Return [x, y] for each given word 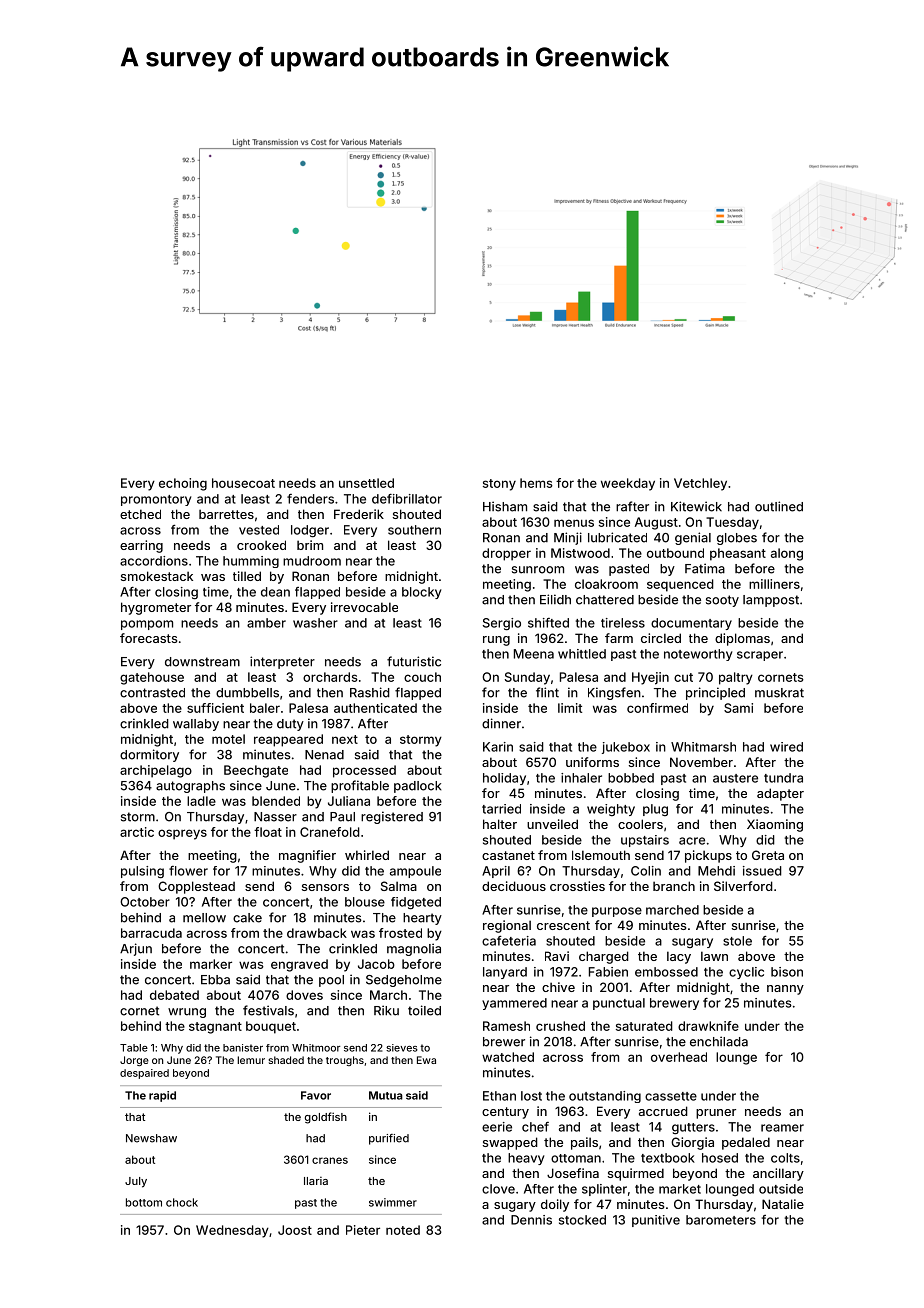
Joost [295, 1230]
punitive [656, 1221]
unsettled [366, 483]
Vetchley [700, 484]
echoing [183, 484]
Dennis [531, 1220]
